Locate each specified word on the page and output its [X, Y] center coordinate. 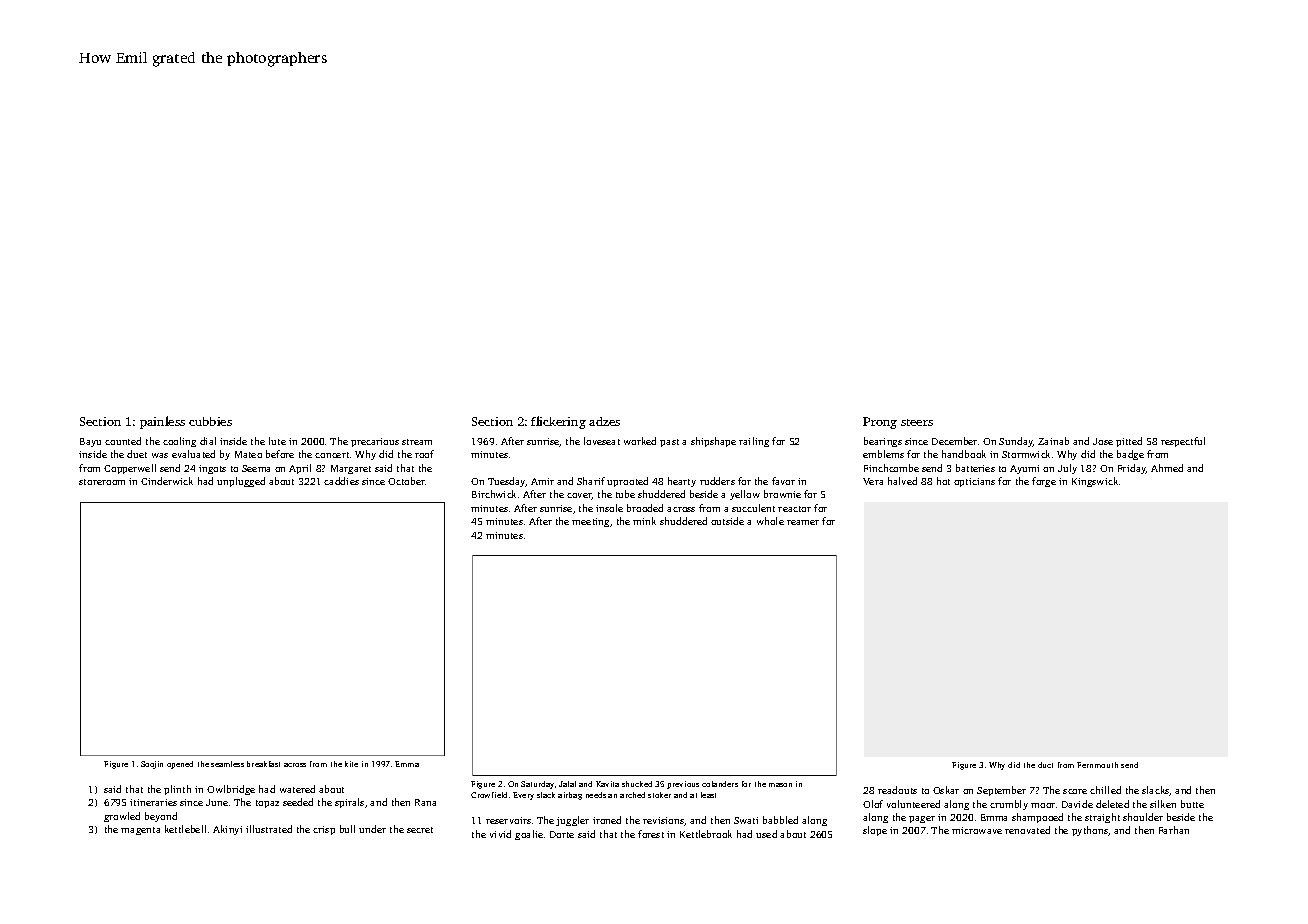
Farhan [1174, 830]
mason [780, 785]
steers [917, 422]
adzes [604, 421]
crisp [324, 830]
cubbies [210, 421]
